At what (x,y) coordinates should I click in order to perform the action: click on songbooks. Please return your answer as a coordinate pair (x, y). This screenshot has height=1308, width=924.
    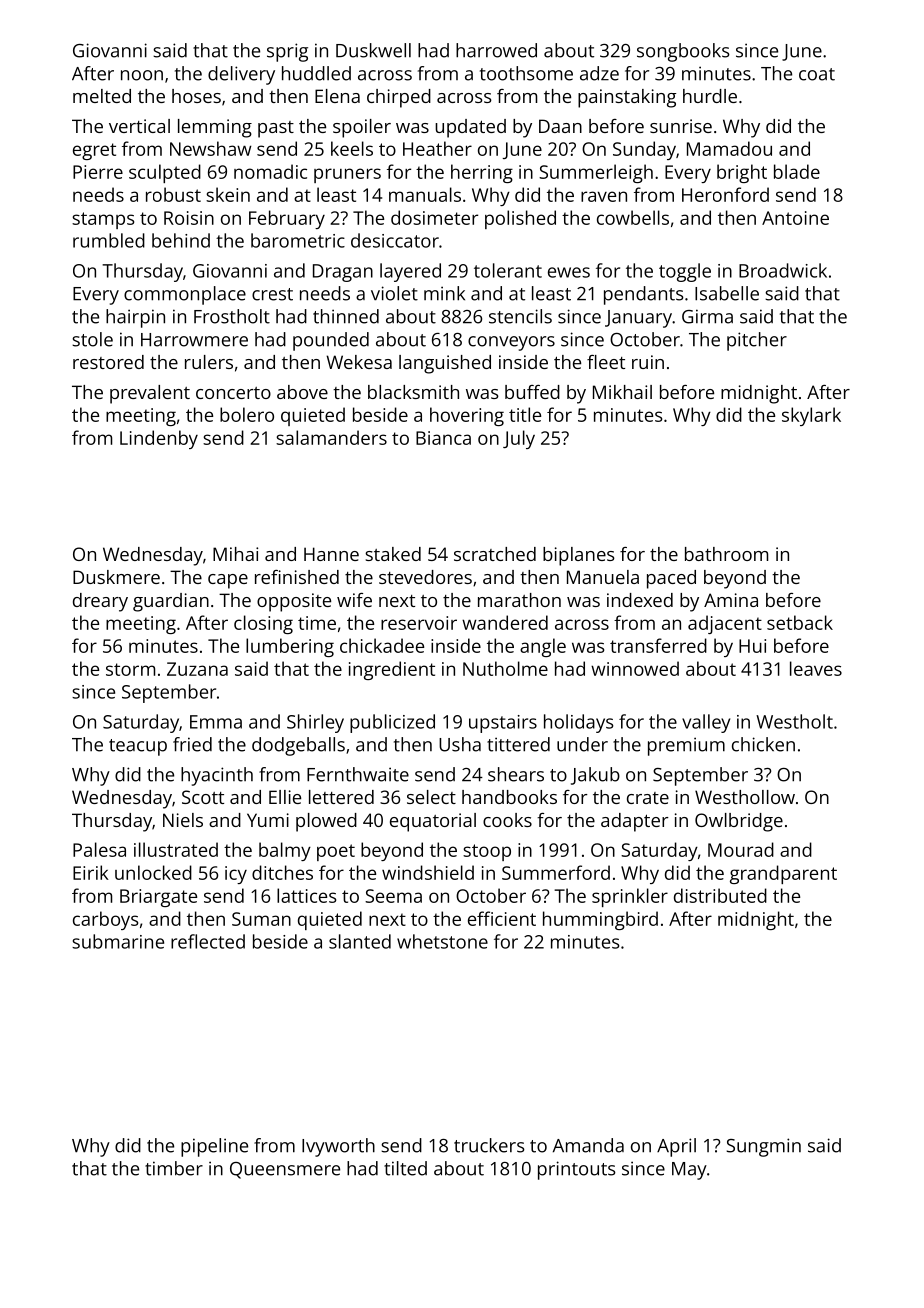
    Looking at the image, I should click on (683, 52).
